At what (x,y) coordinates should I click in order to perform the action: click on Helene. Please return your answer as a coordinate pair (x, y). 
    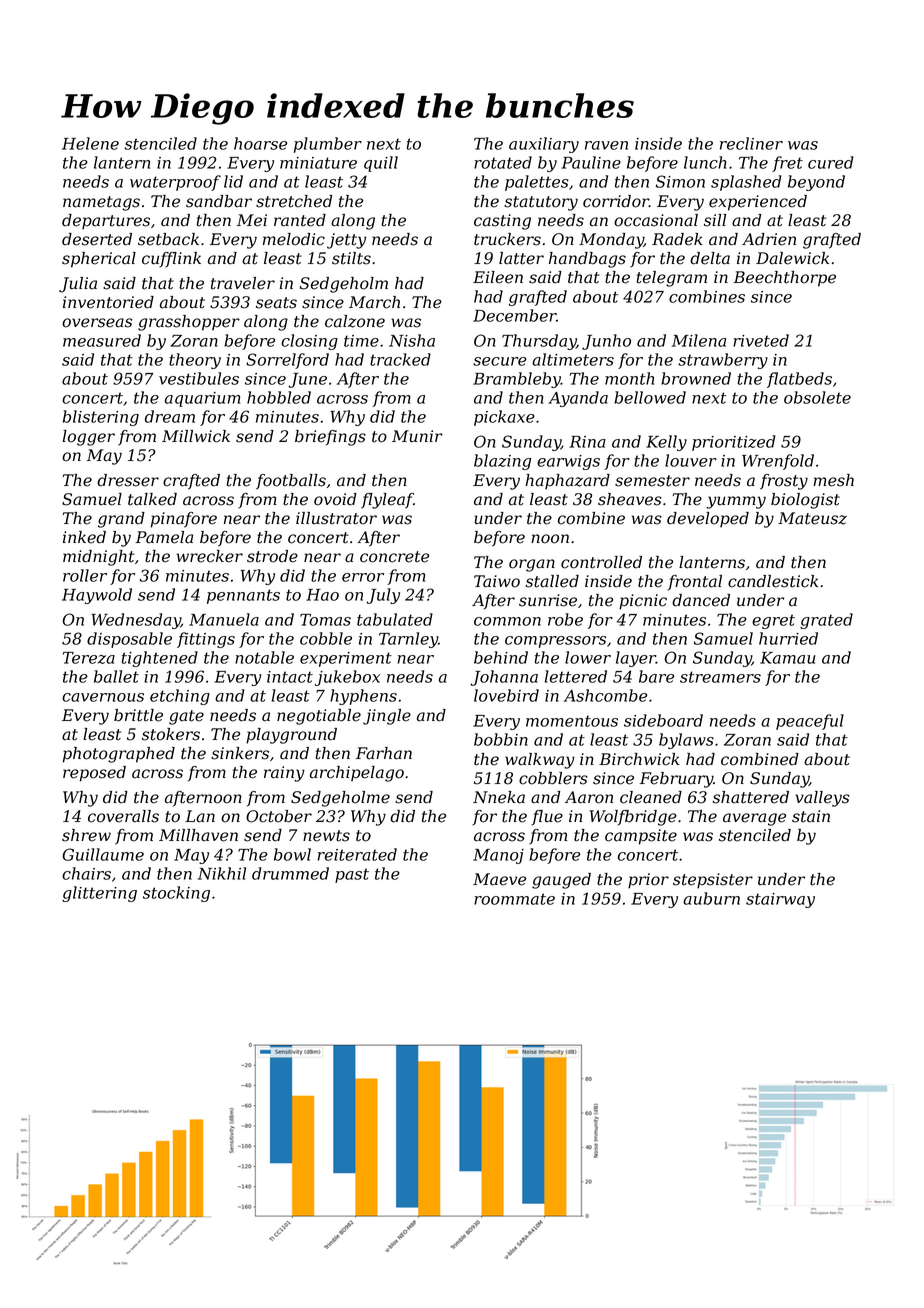
    Looking at the image, I should click on (90, 143).
